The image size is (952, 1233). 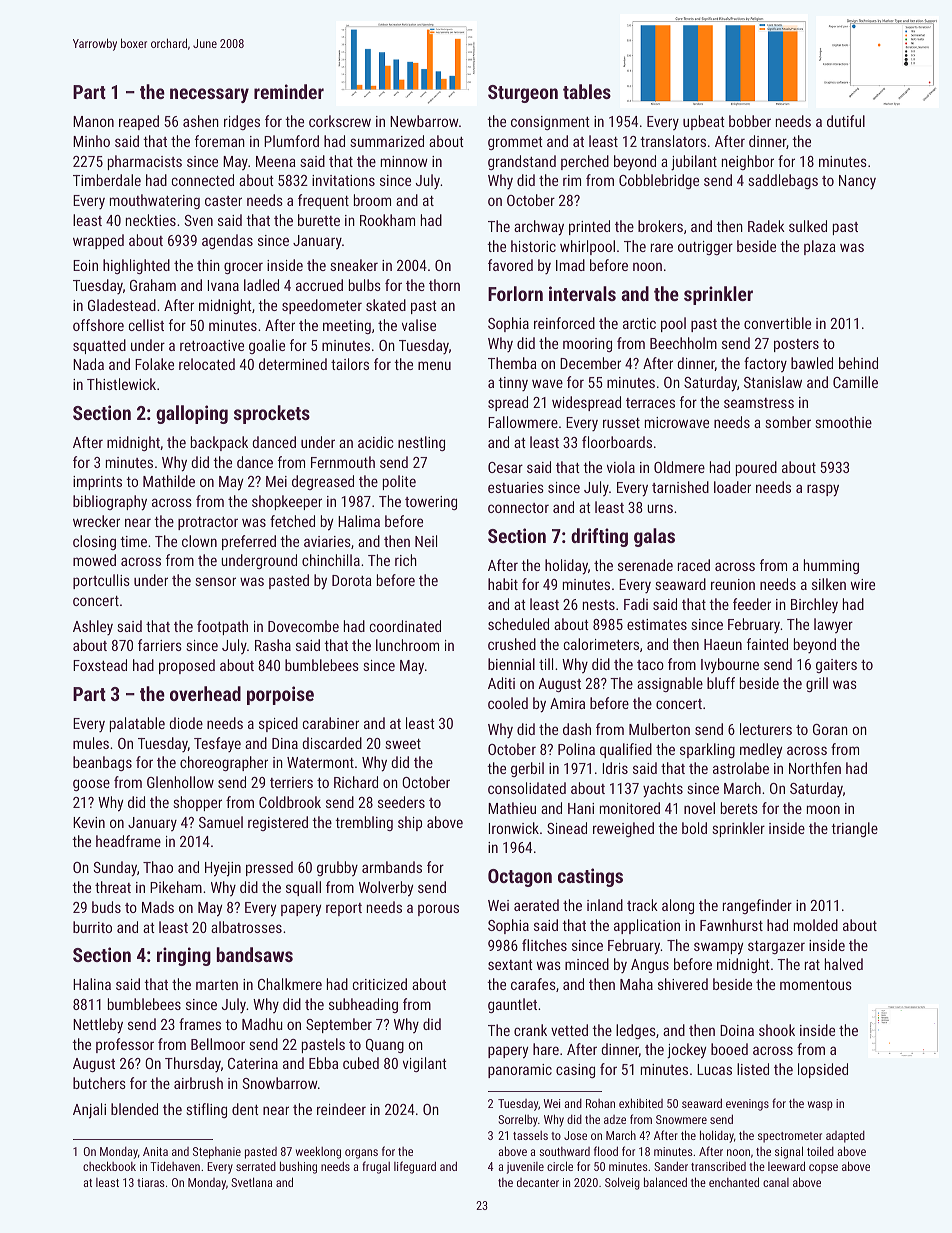 I want to click on goalie, so click(x=267, y=346).
